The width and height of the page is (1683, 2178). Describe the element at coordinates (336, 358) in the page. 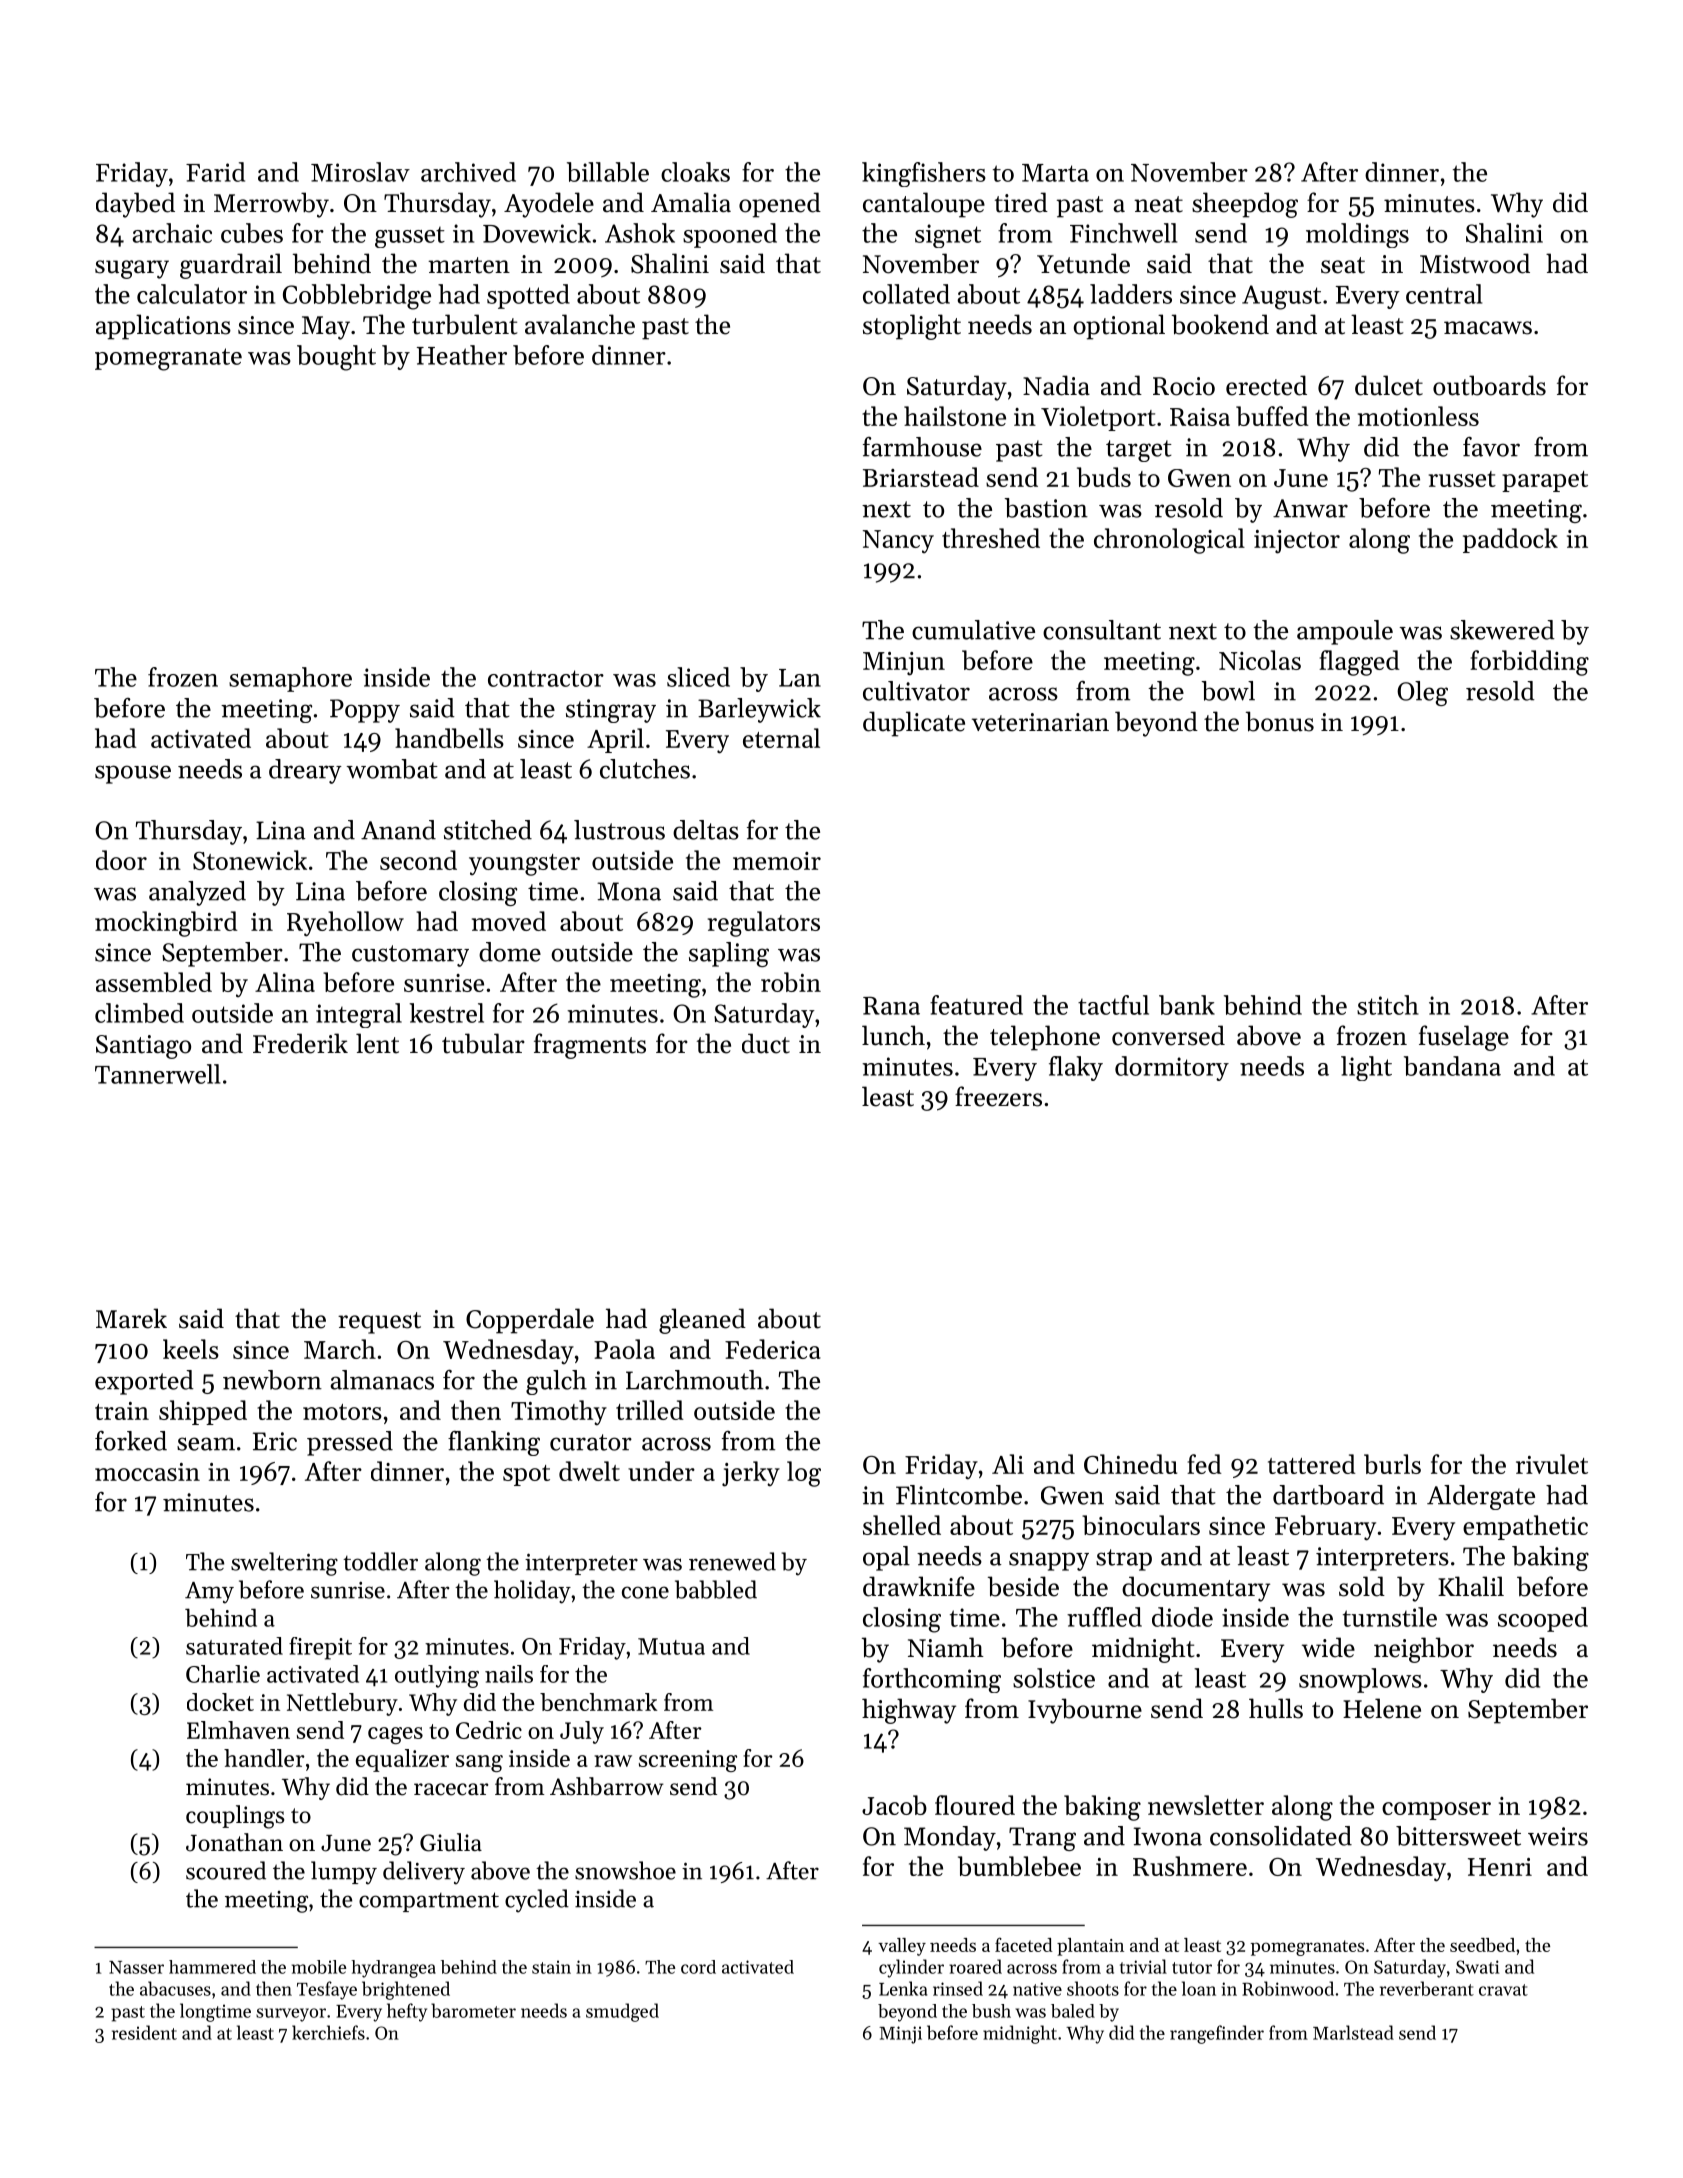

I see `bought` at that location.
